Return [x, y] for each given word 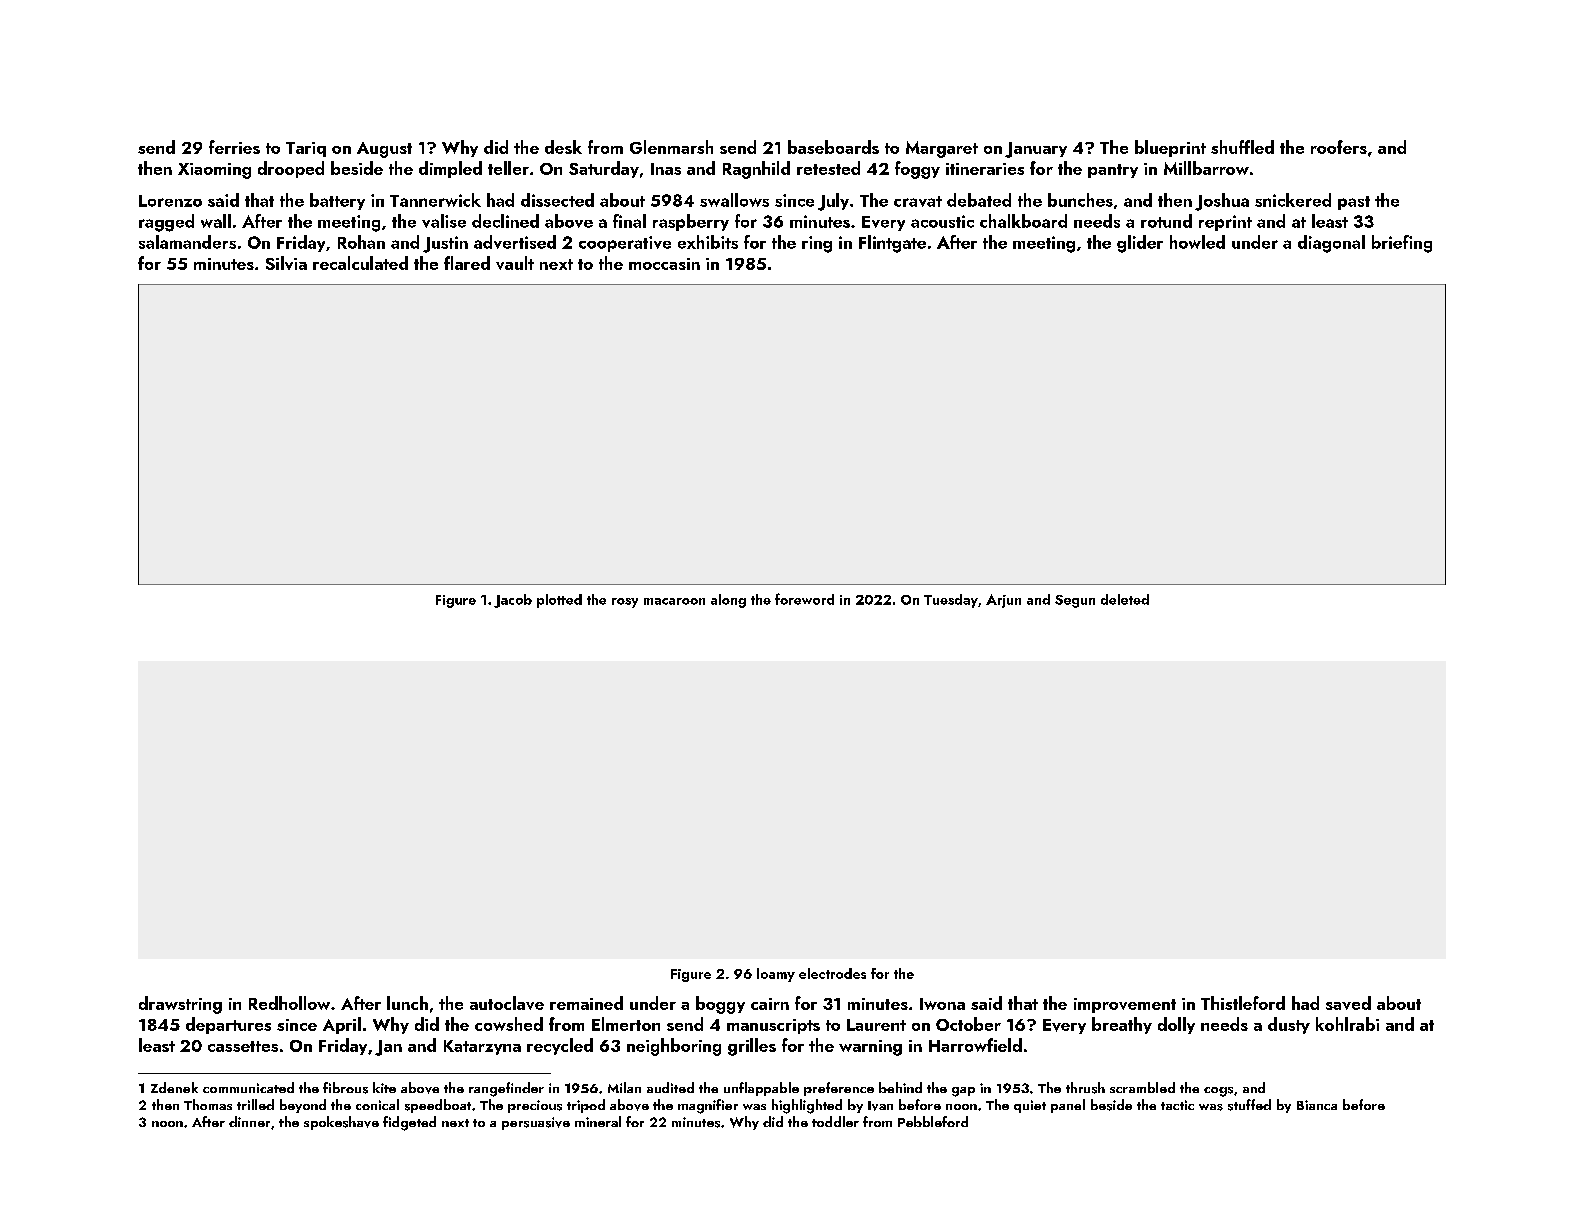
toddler [835, 1121]
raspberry [691, 222]
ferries [234, 147]
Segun [1075, 601]
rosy [625, 603]
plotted [559, 601]
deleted [1125, 599]
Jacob [513, 601]
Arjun [1003, 601]
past [1354, 203]
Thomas [208, 1104]
